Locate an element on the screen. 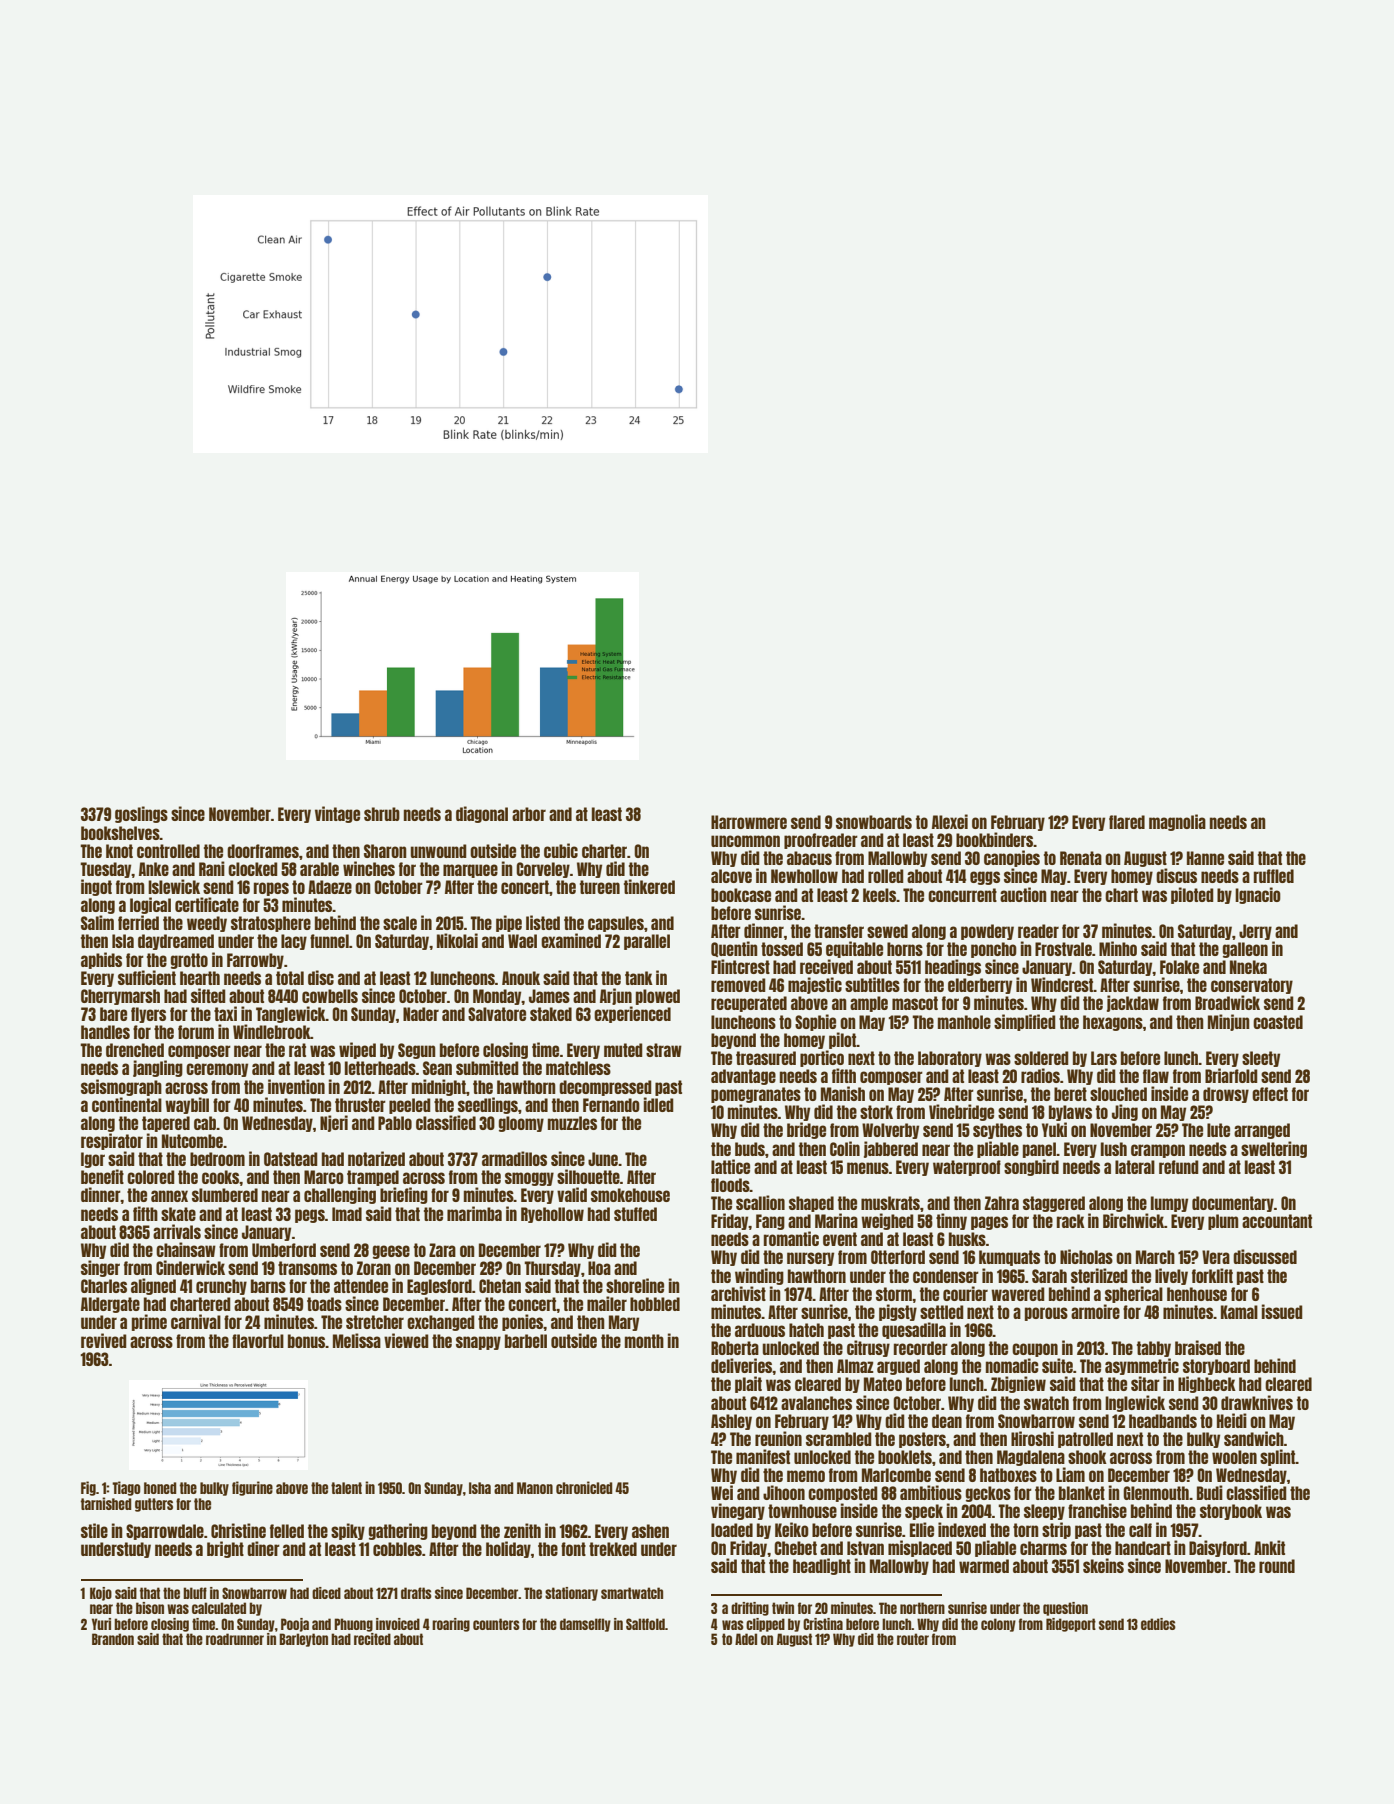 The width and height of the screenshot is (1394, 1804). goslings is located at coordinates (141, 814).
